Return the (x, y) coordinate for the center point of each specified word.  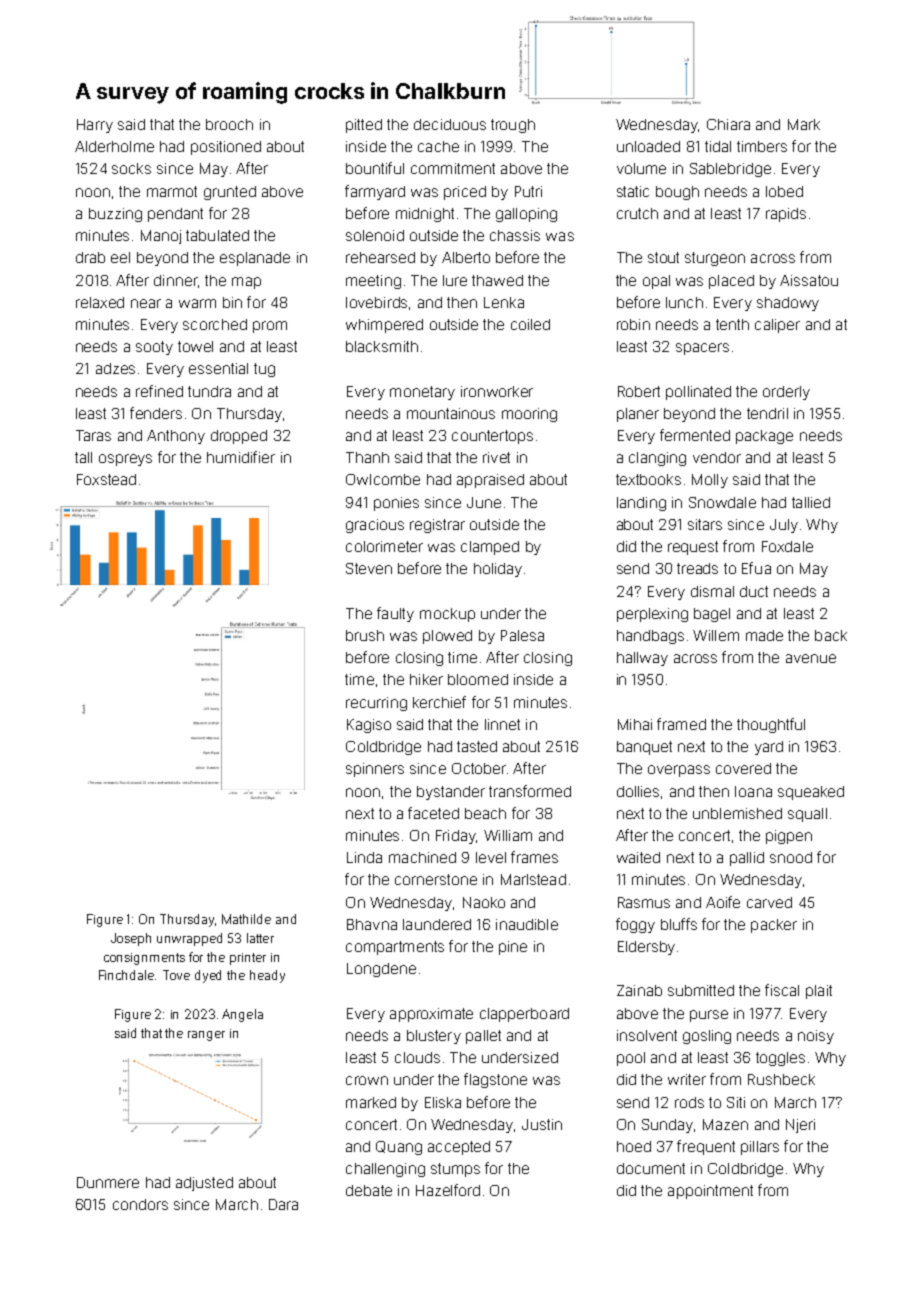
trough (513, 126)
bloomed (478, 679)
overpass (679, 771)
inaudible (527, 924)
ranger (206, 1036)
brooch (229, 124)
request (693, 548)
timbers (762, 146)
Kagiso (369, 726)
